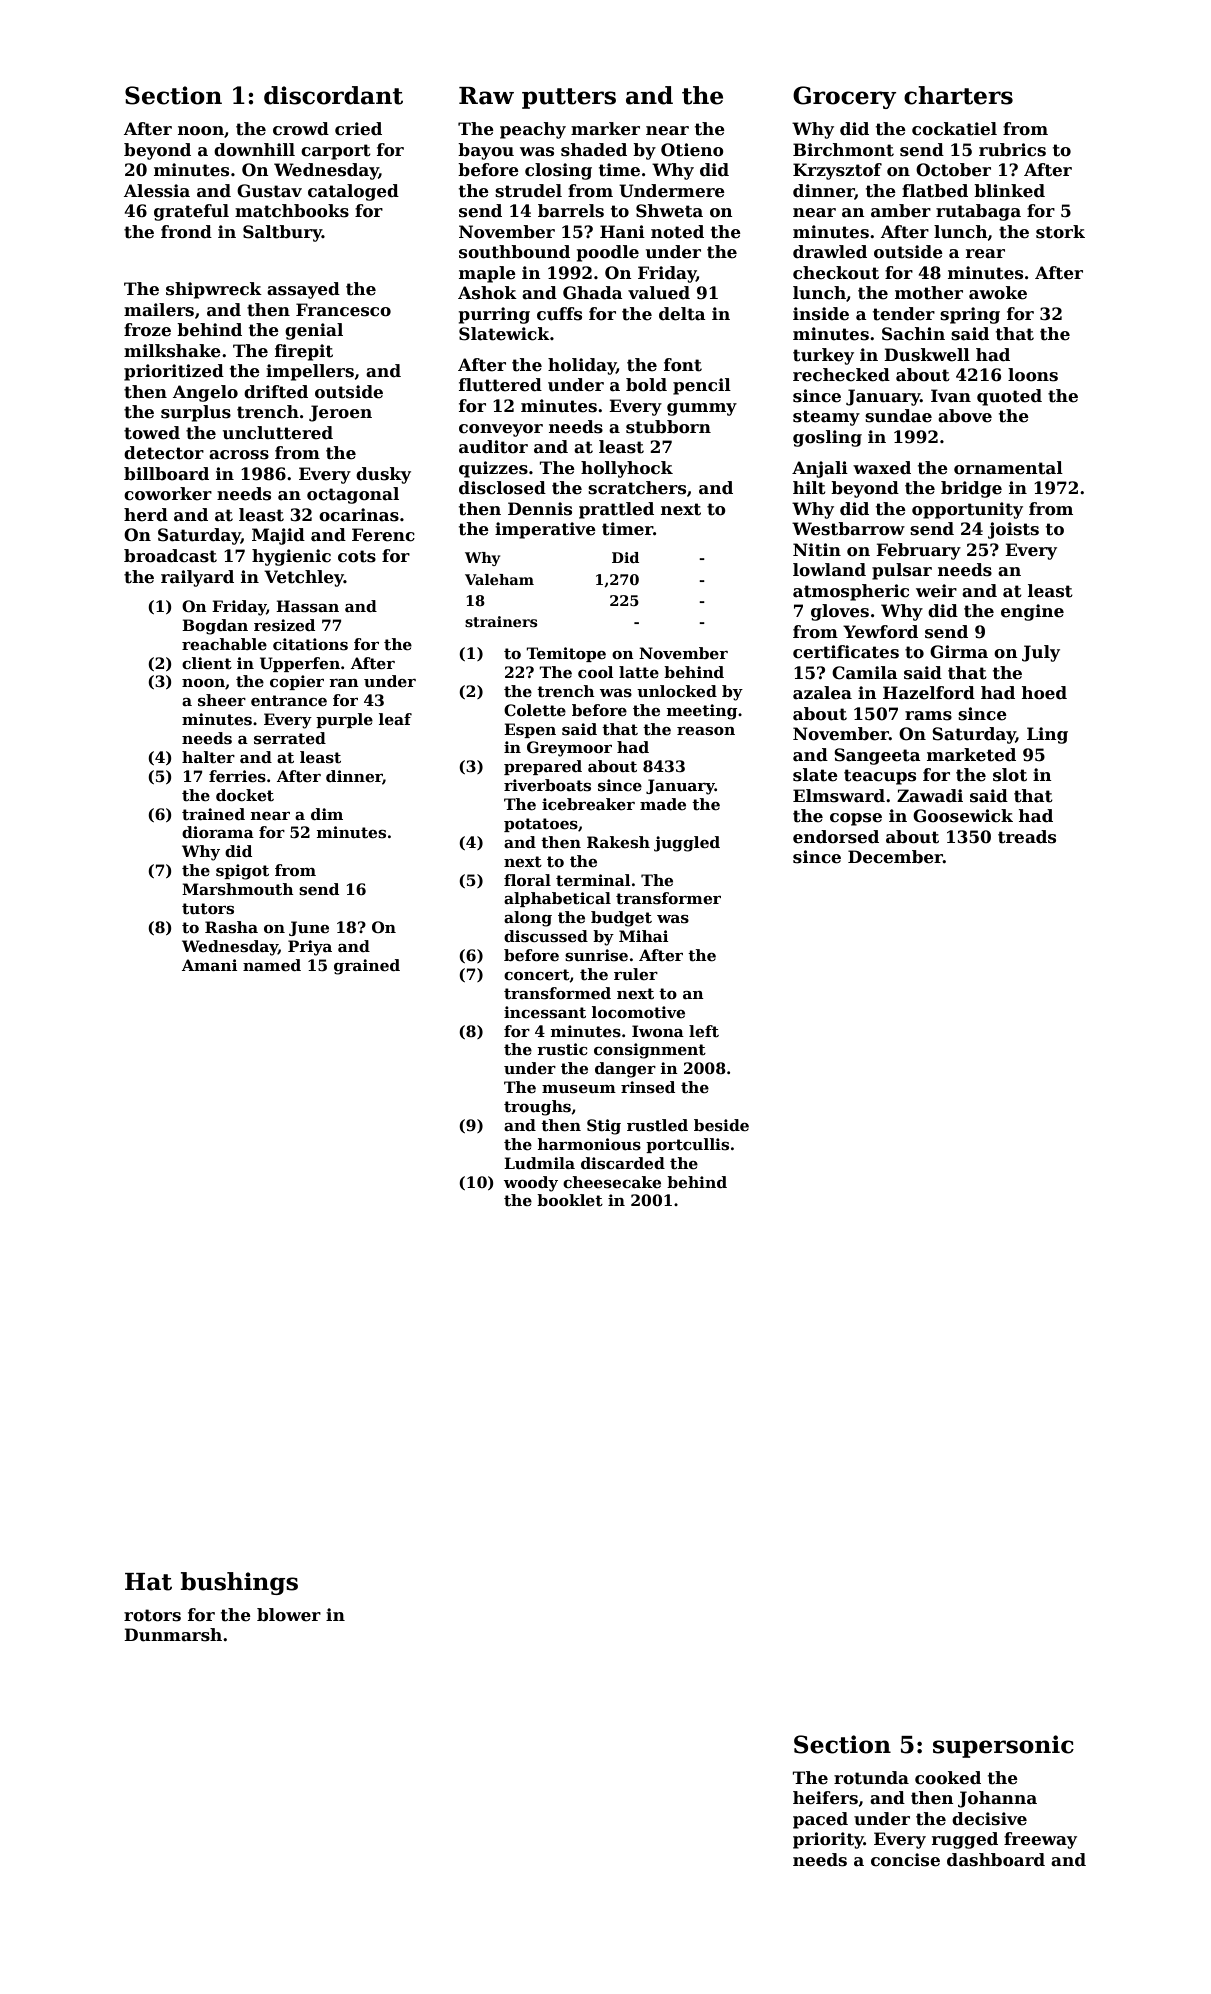 This document has width=1211, height=1994. Describe the element at coordinates (152, 1615) in the document. I see `rotors` at that location.
